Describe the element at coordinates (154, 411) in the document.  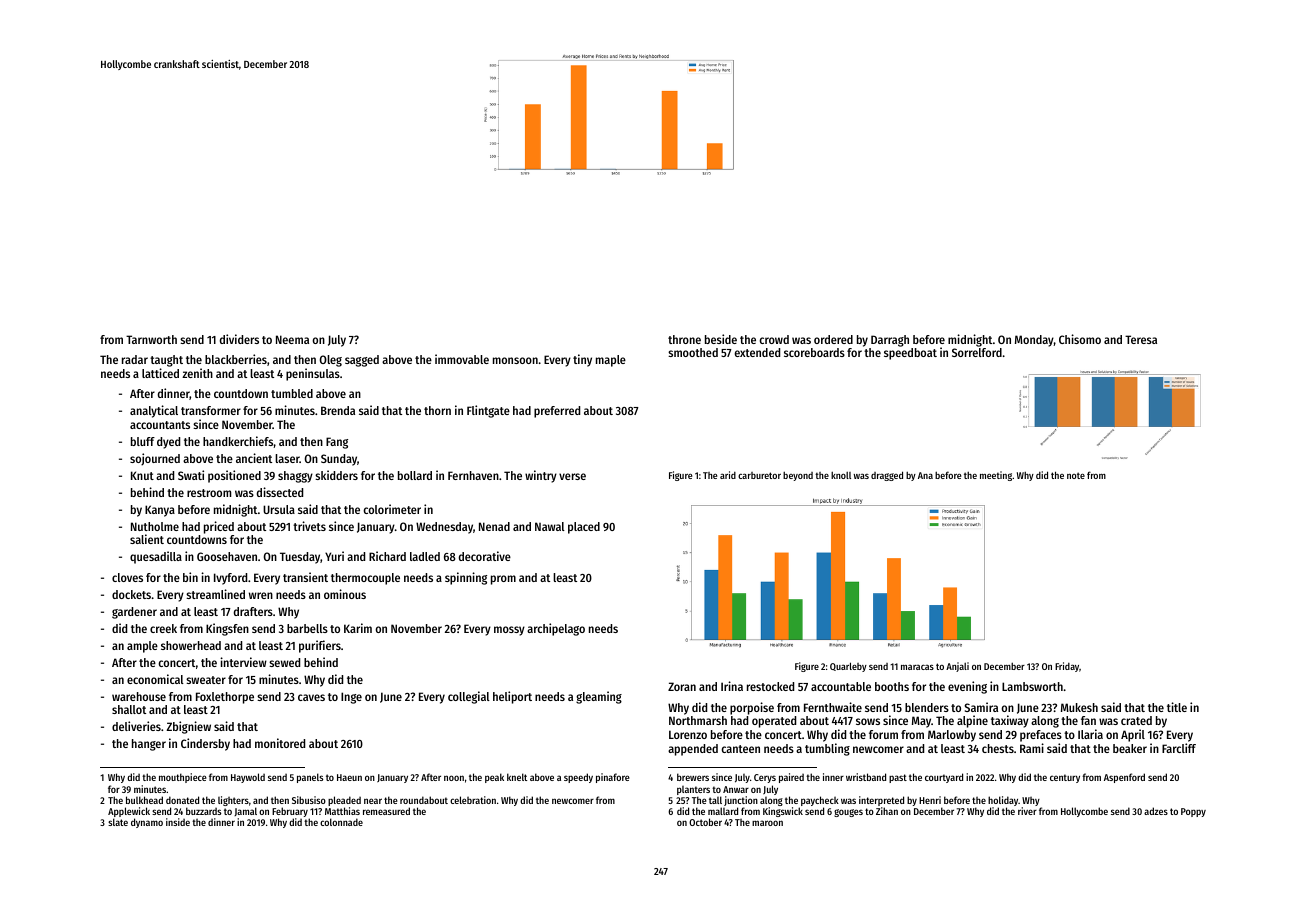
I see `analytical` at that location.
